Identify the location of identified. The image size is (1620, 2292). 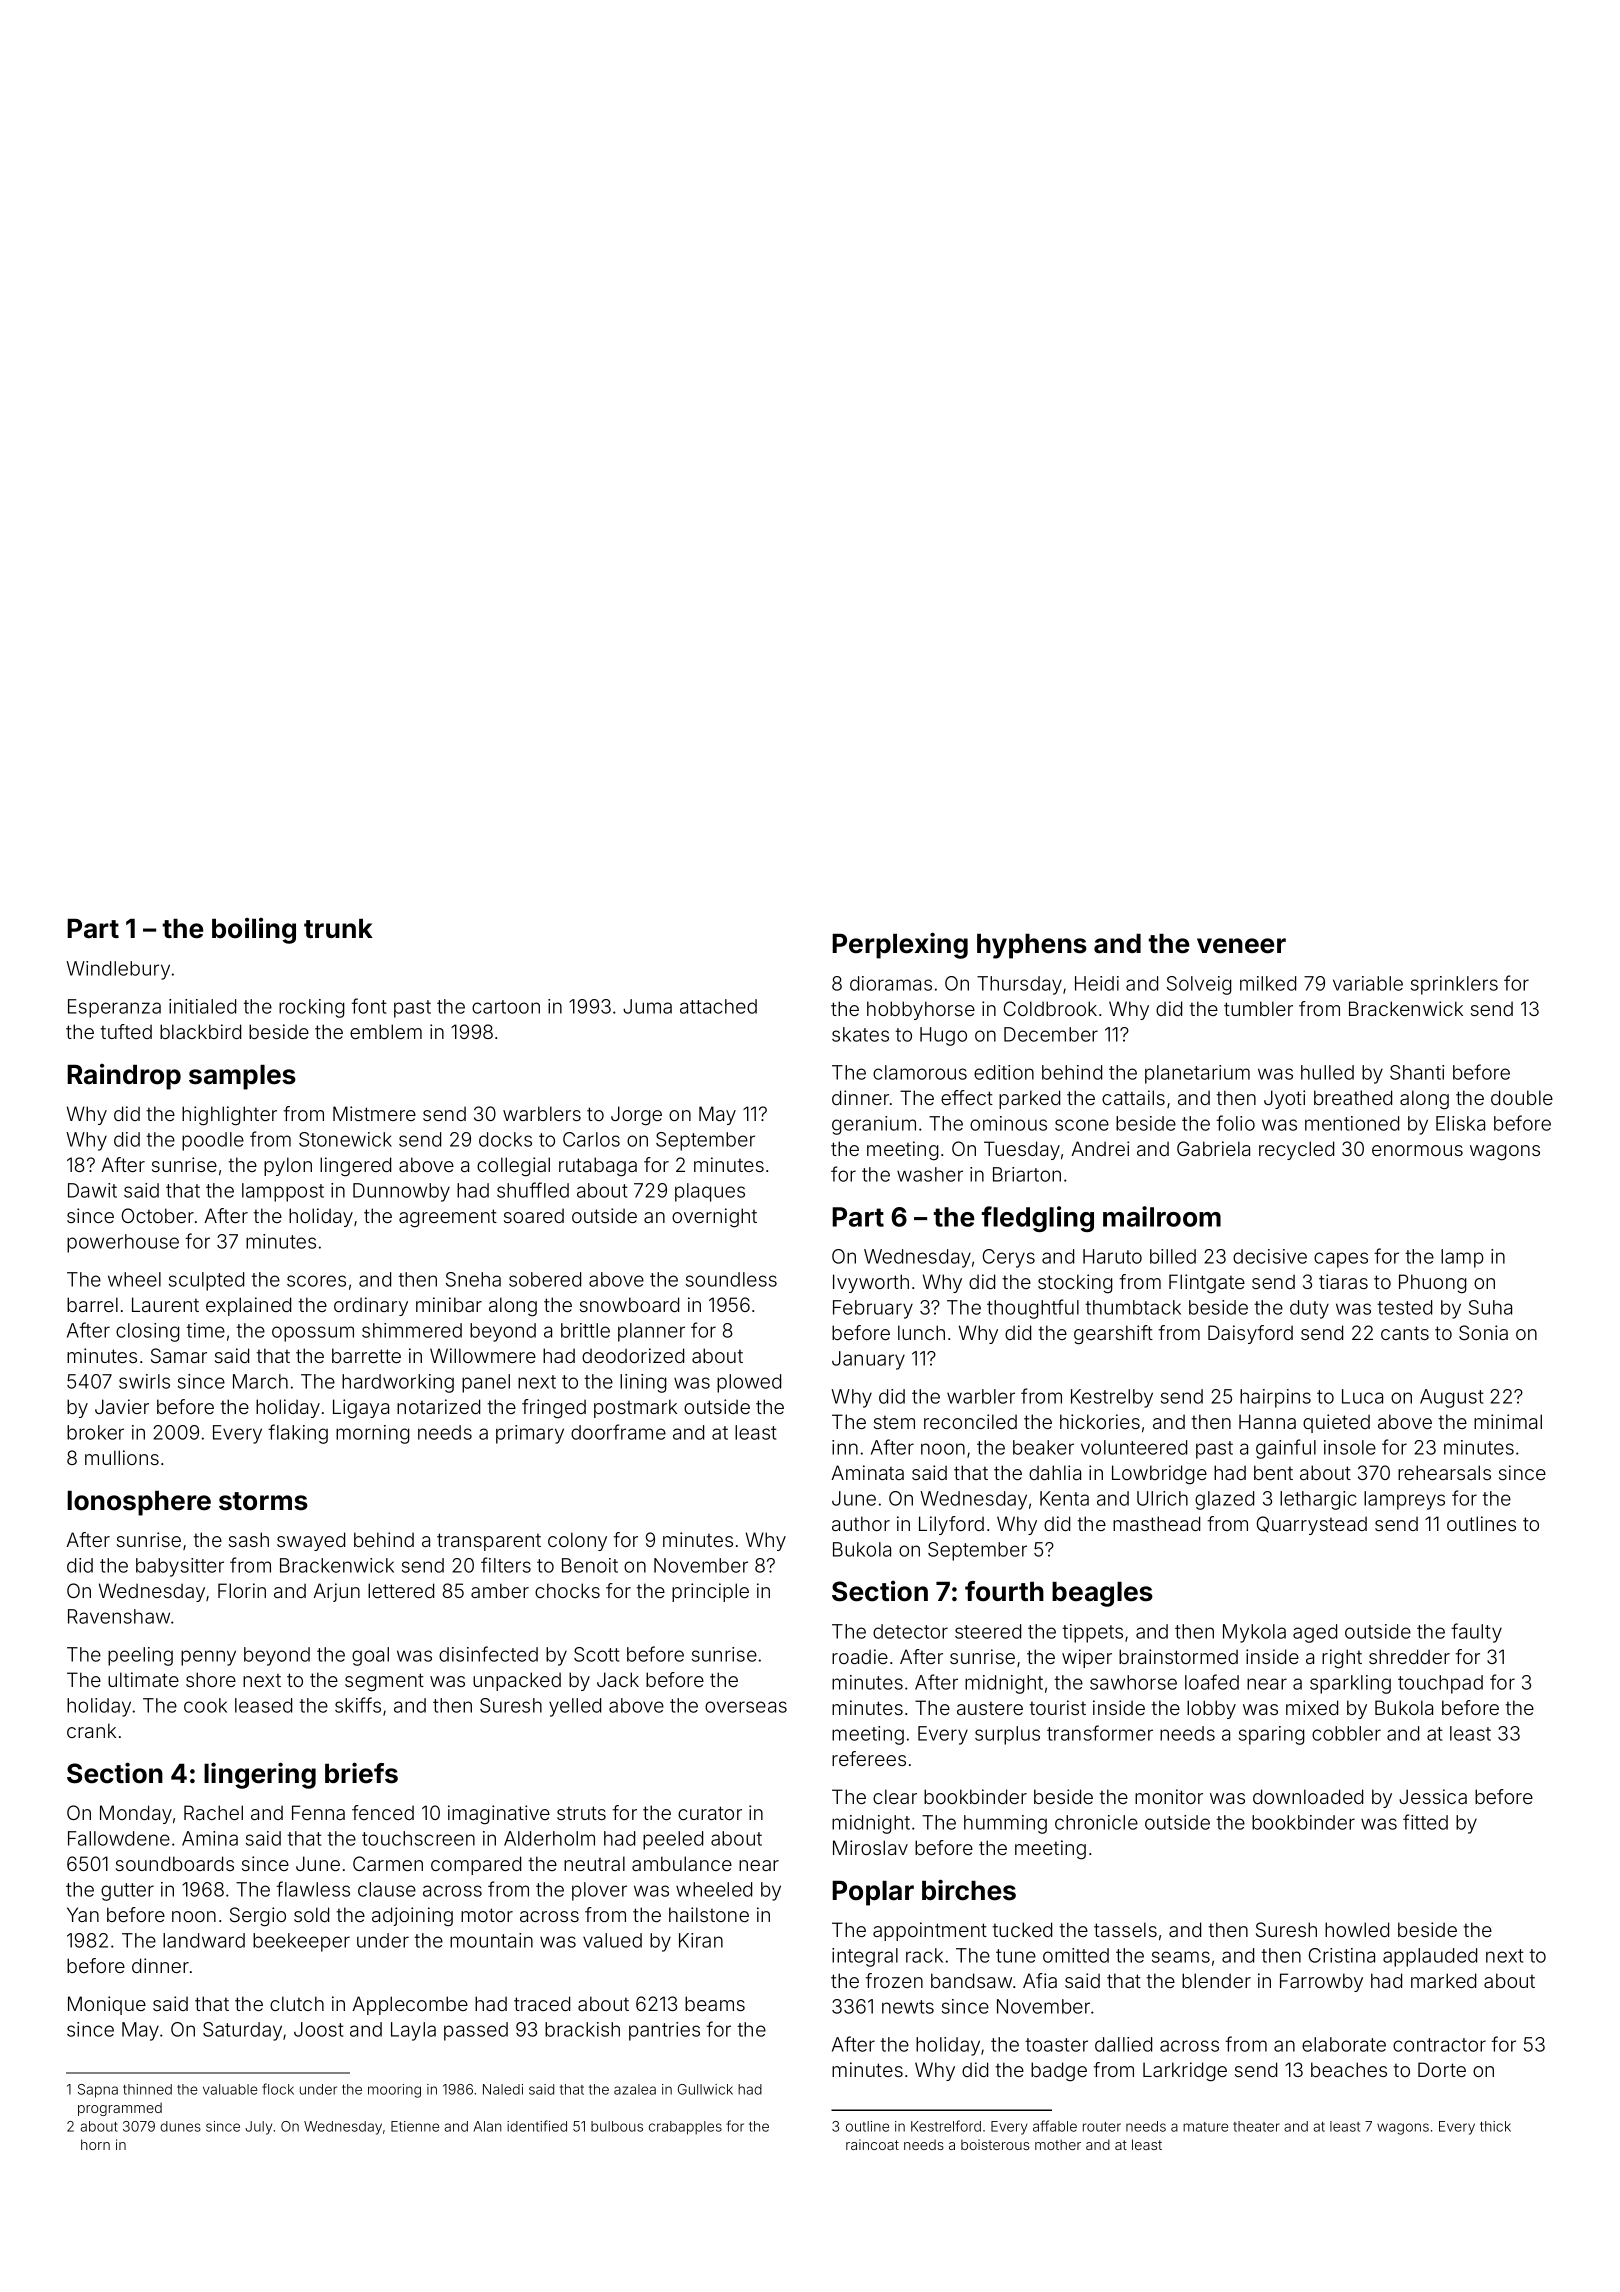
(537, 2126).
